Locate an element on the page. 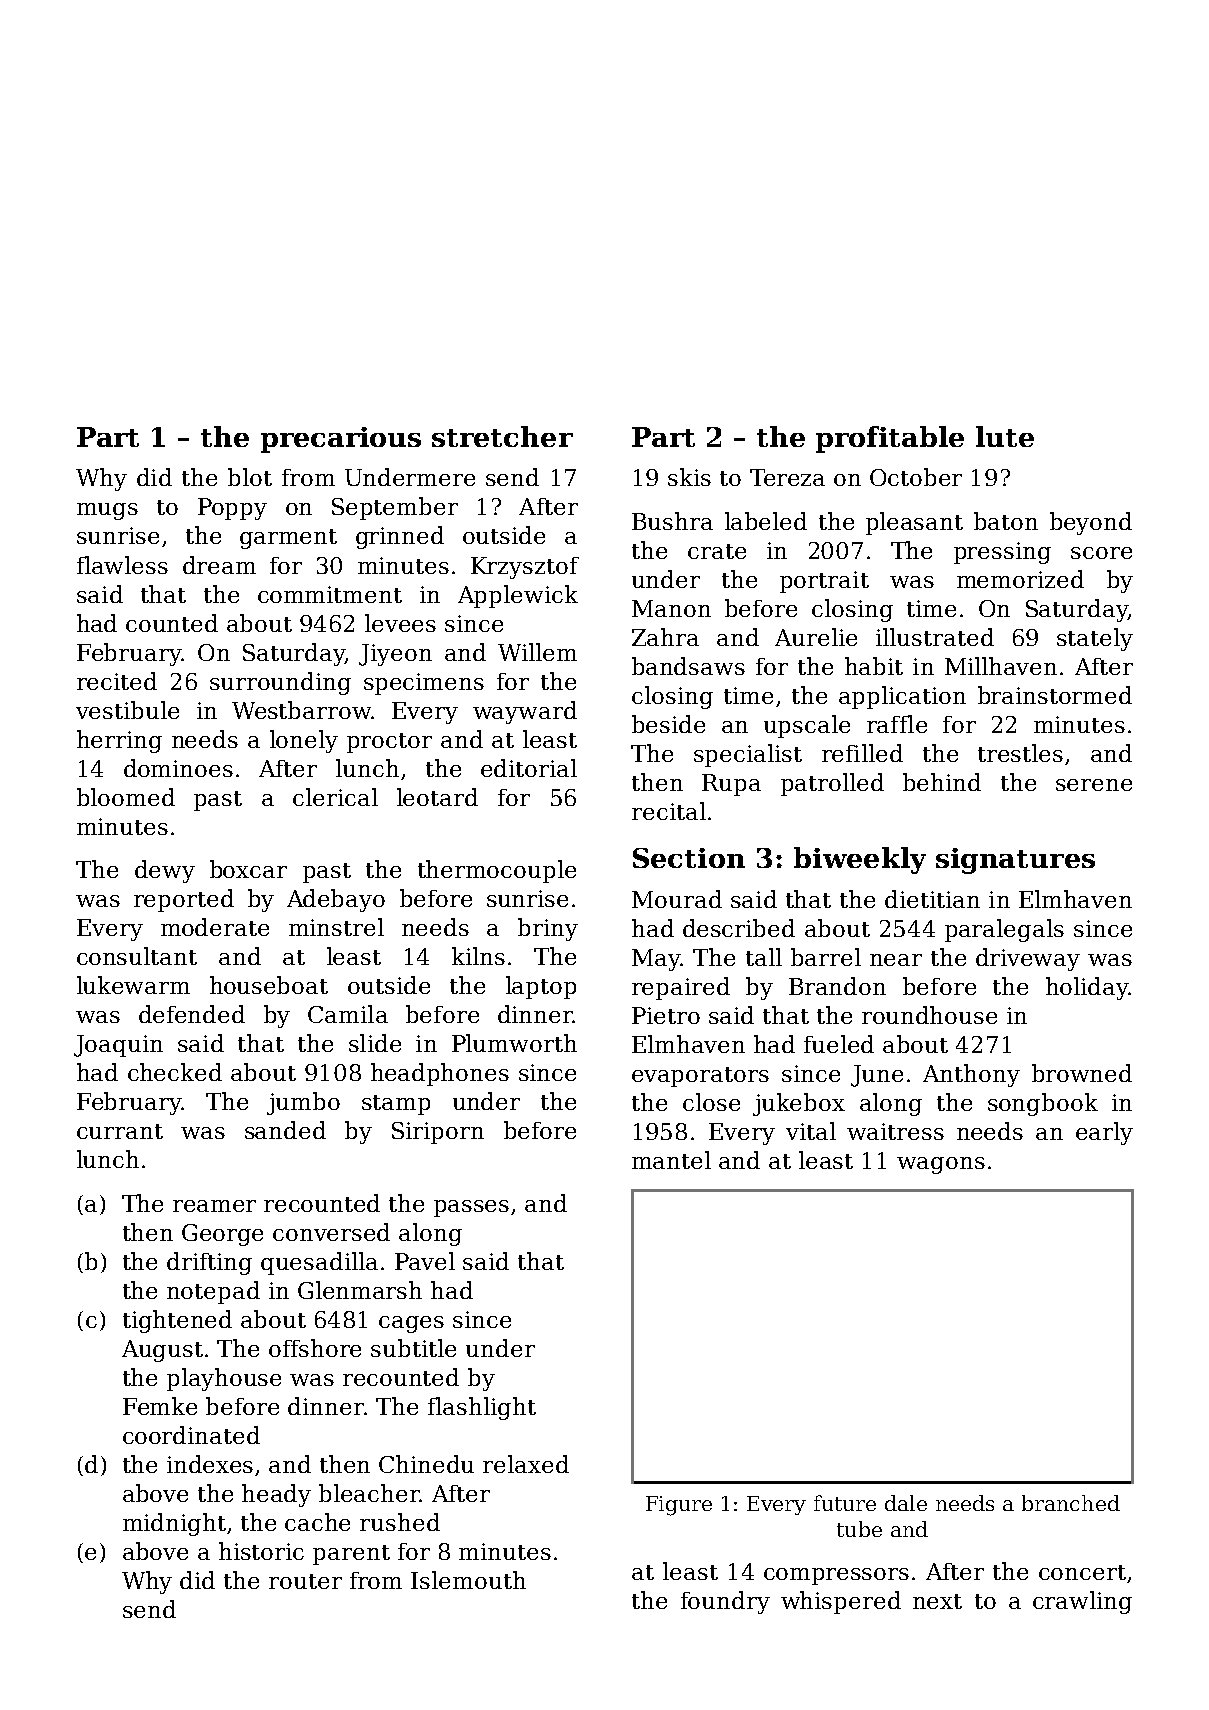 Image resolution: width=1209 pixels, height=1710 pixels. midnight is located at coordinates (174, 1524).
